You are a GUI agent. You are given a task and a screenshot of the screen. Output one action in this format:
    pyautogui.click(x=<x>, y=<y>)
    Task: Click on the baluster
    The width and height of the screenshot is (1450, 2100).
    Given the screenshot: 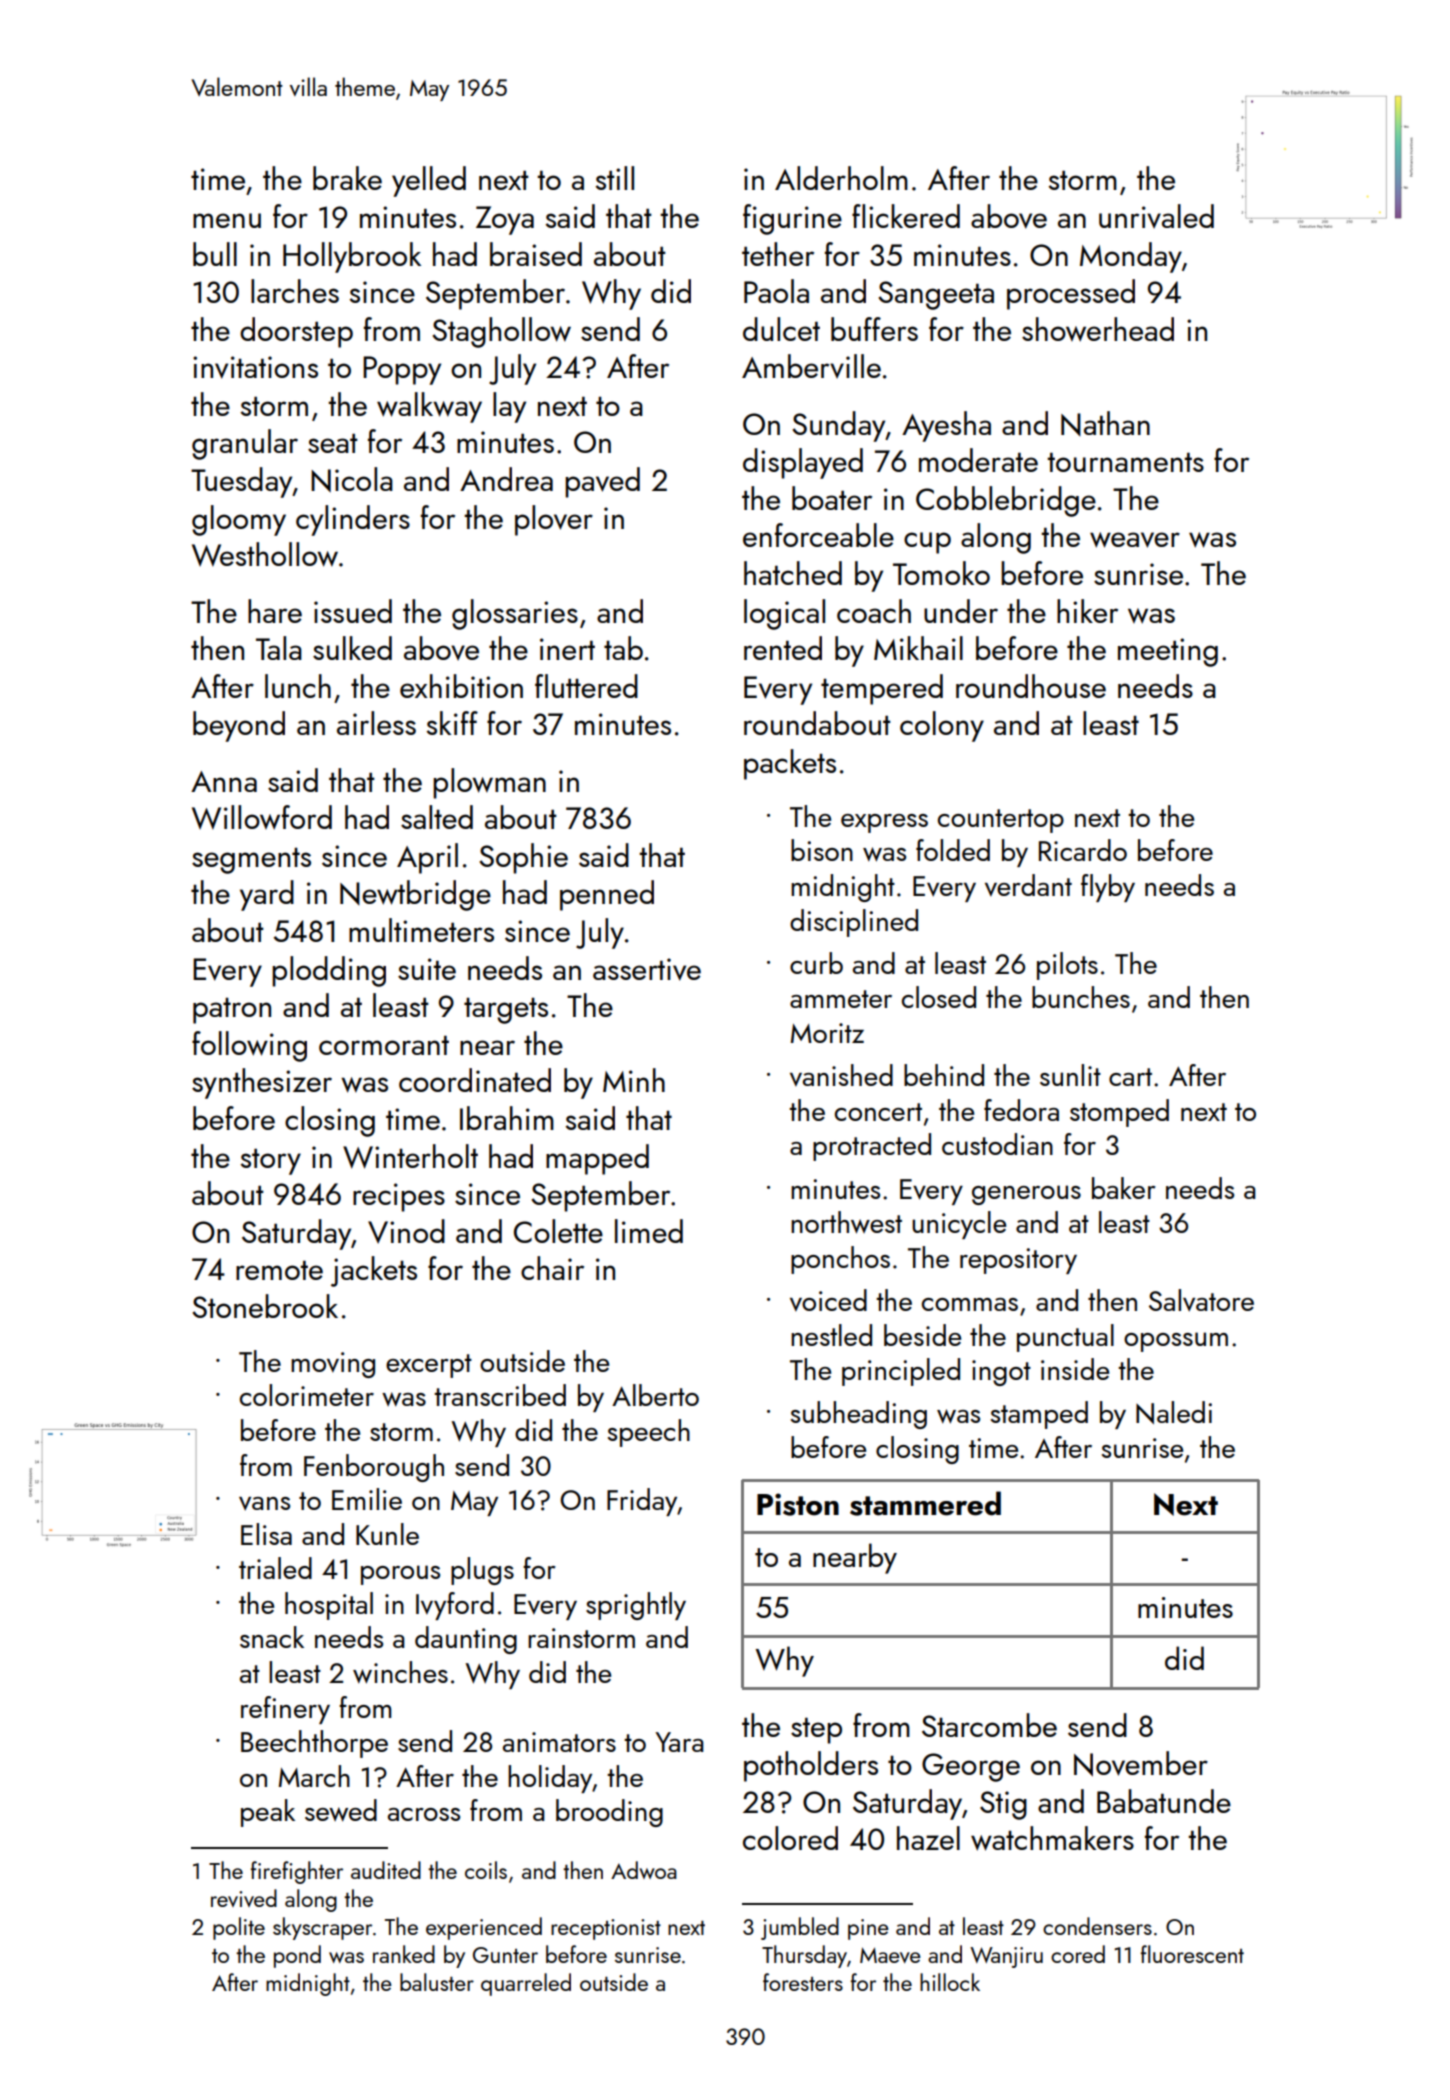 What is the action you would take?
    pyautogui.click(x=437, y=1982)
